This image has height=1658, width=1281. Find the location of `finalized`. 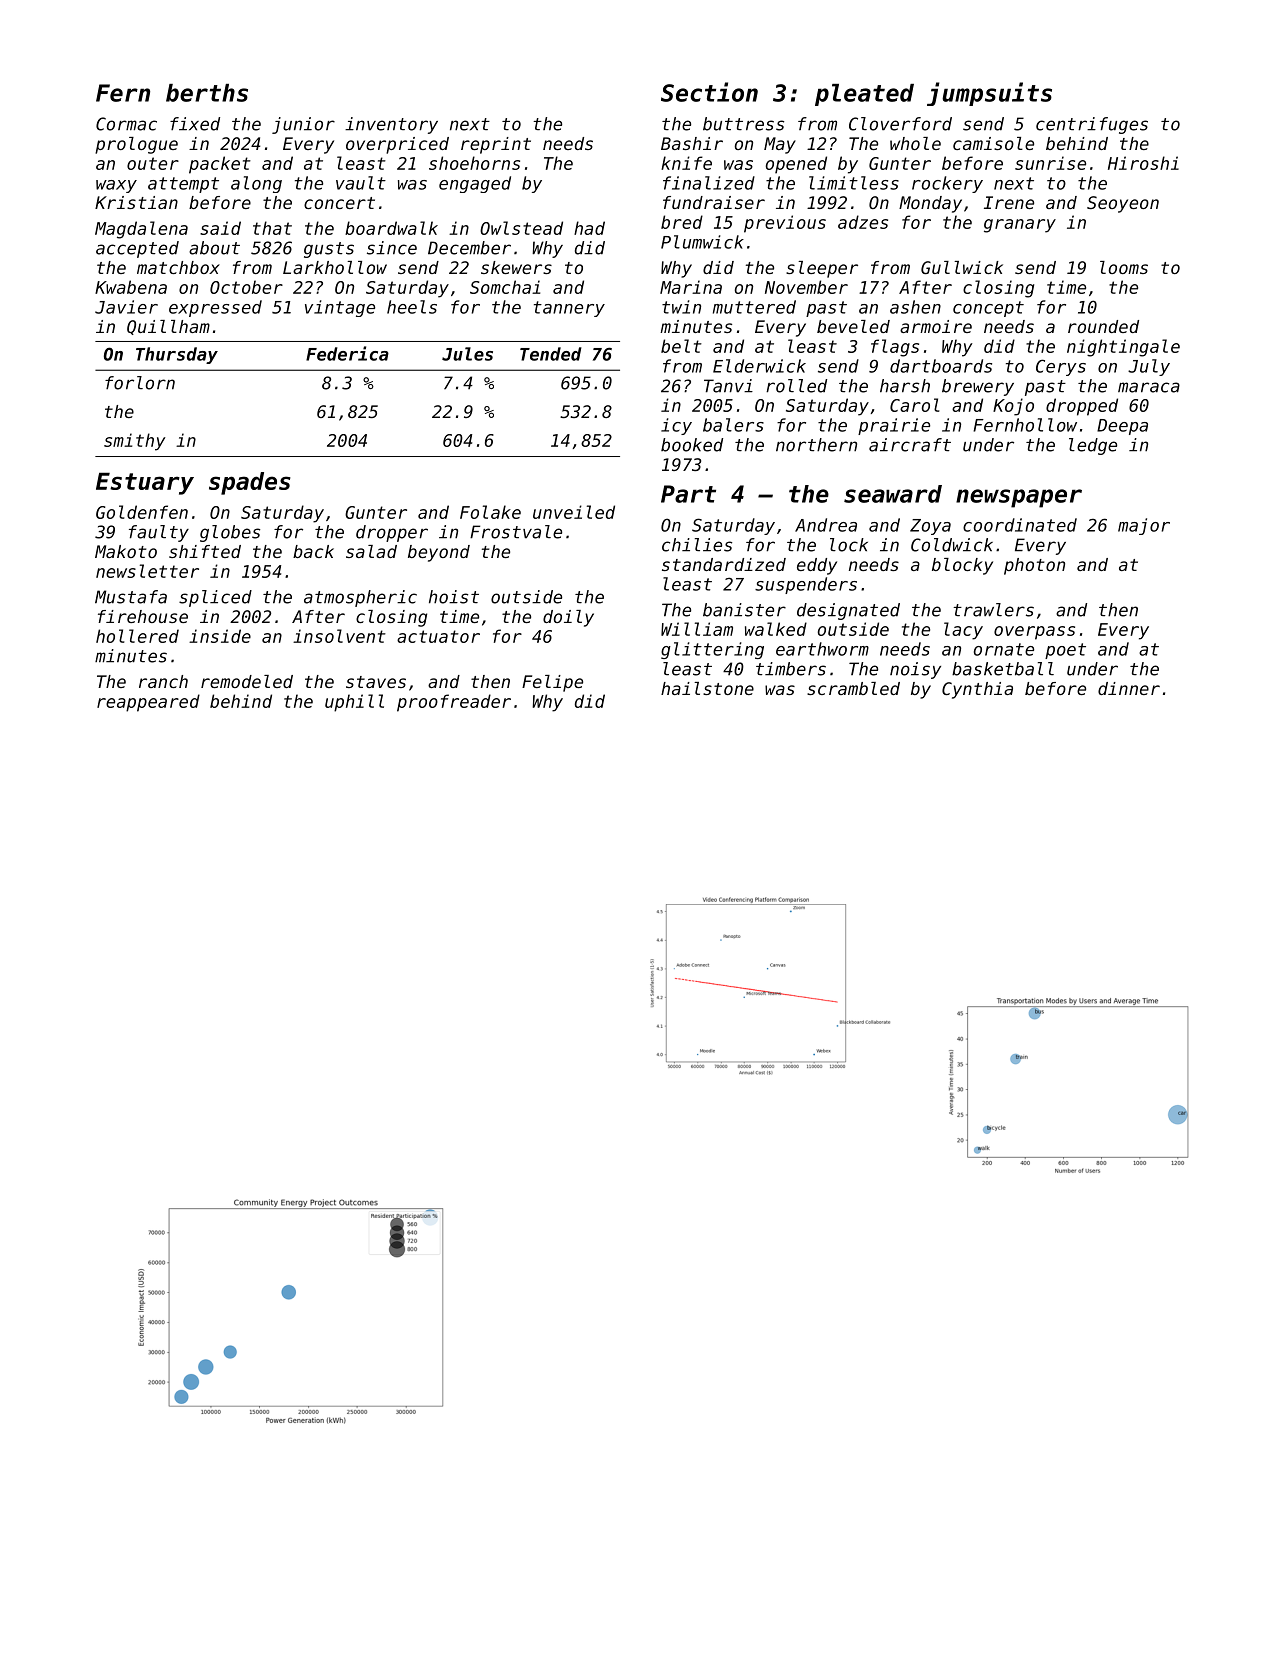

finalized is located at coordinates (709, 183).
